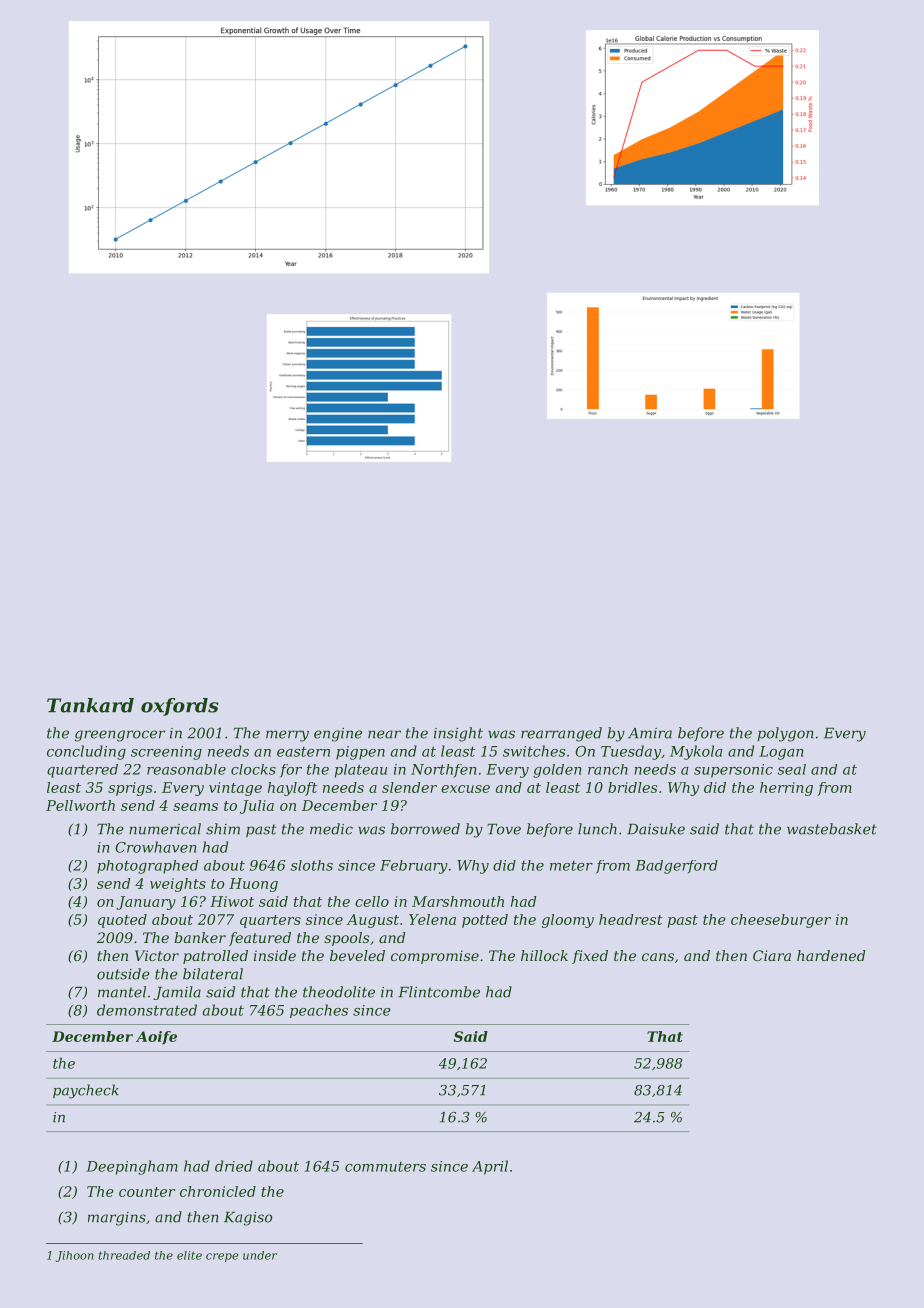 The height and width of the page is (1308, 924). What do you see at coordinates (248, 1219) in the page?
I see `Kagiso` at bounding box center [248, 1219].
